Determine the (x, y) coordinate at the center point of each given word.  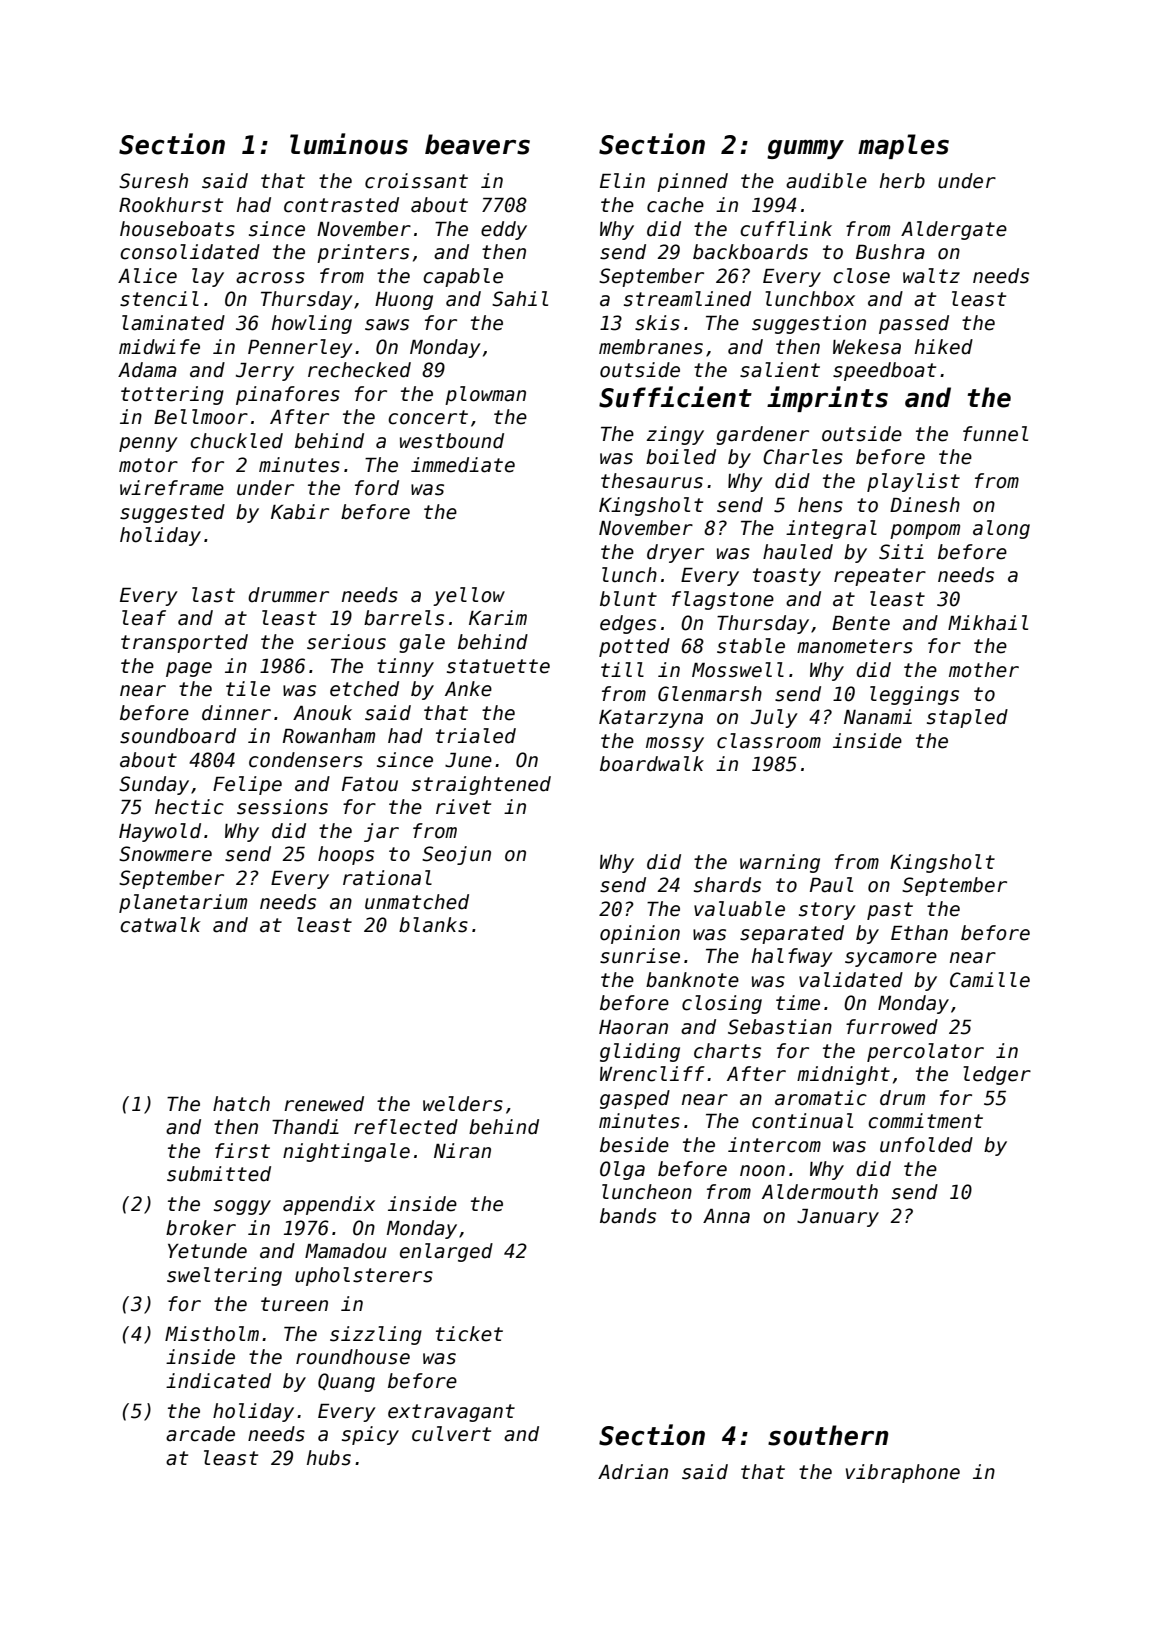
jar (381, 832)
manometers (855, 646)
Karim (498, 618)
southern (828, 1435)
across (270, 278)
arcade (200, 1434)
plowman (485, 395)
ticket (469, 1334)
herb (902, 181)
